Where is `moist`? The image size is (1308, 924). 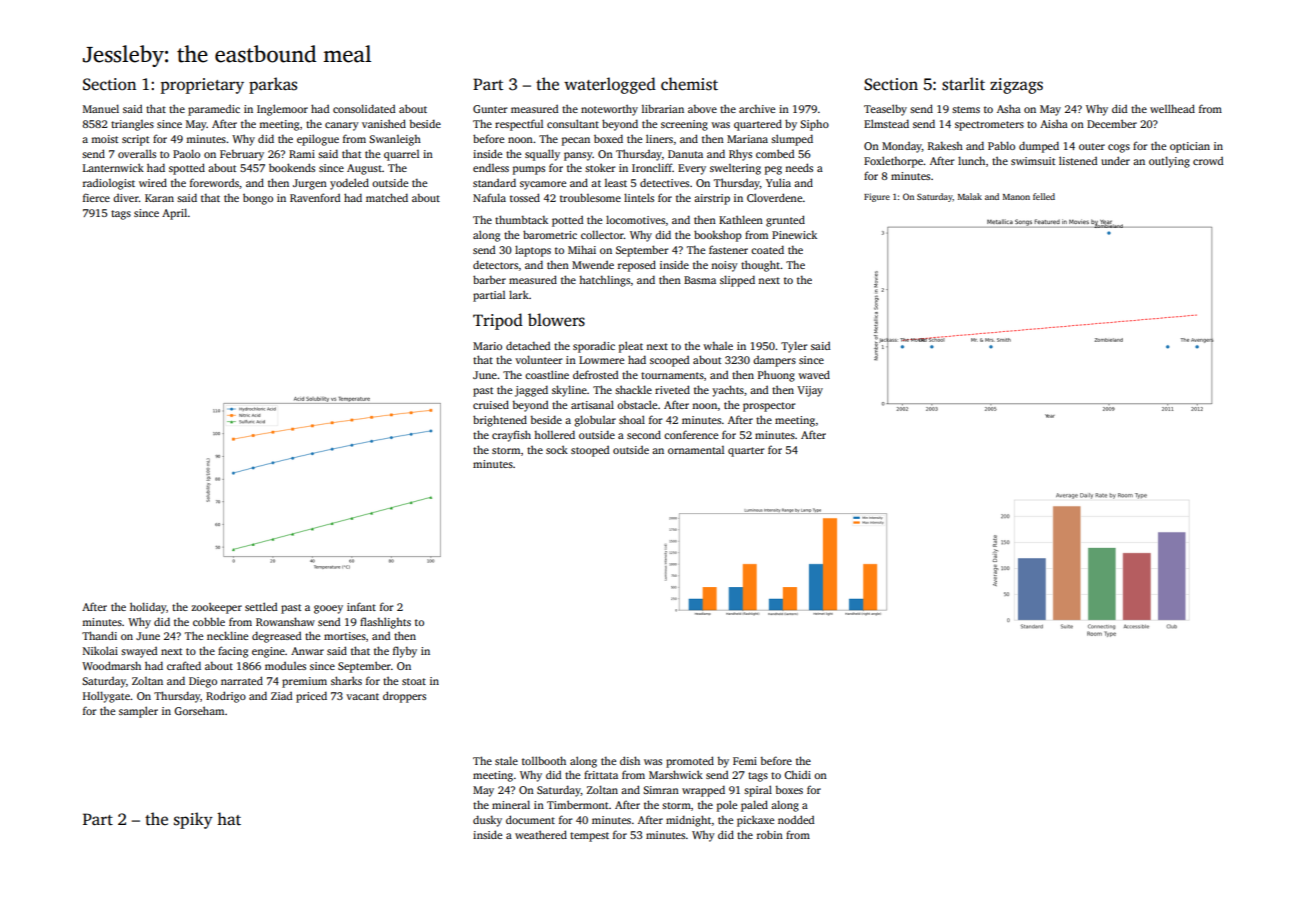 moist is located at coordinates (104, 139).
